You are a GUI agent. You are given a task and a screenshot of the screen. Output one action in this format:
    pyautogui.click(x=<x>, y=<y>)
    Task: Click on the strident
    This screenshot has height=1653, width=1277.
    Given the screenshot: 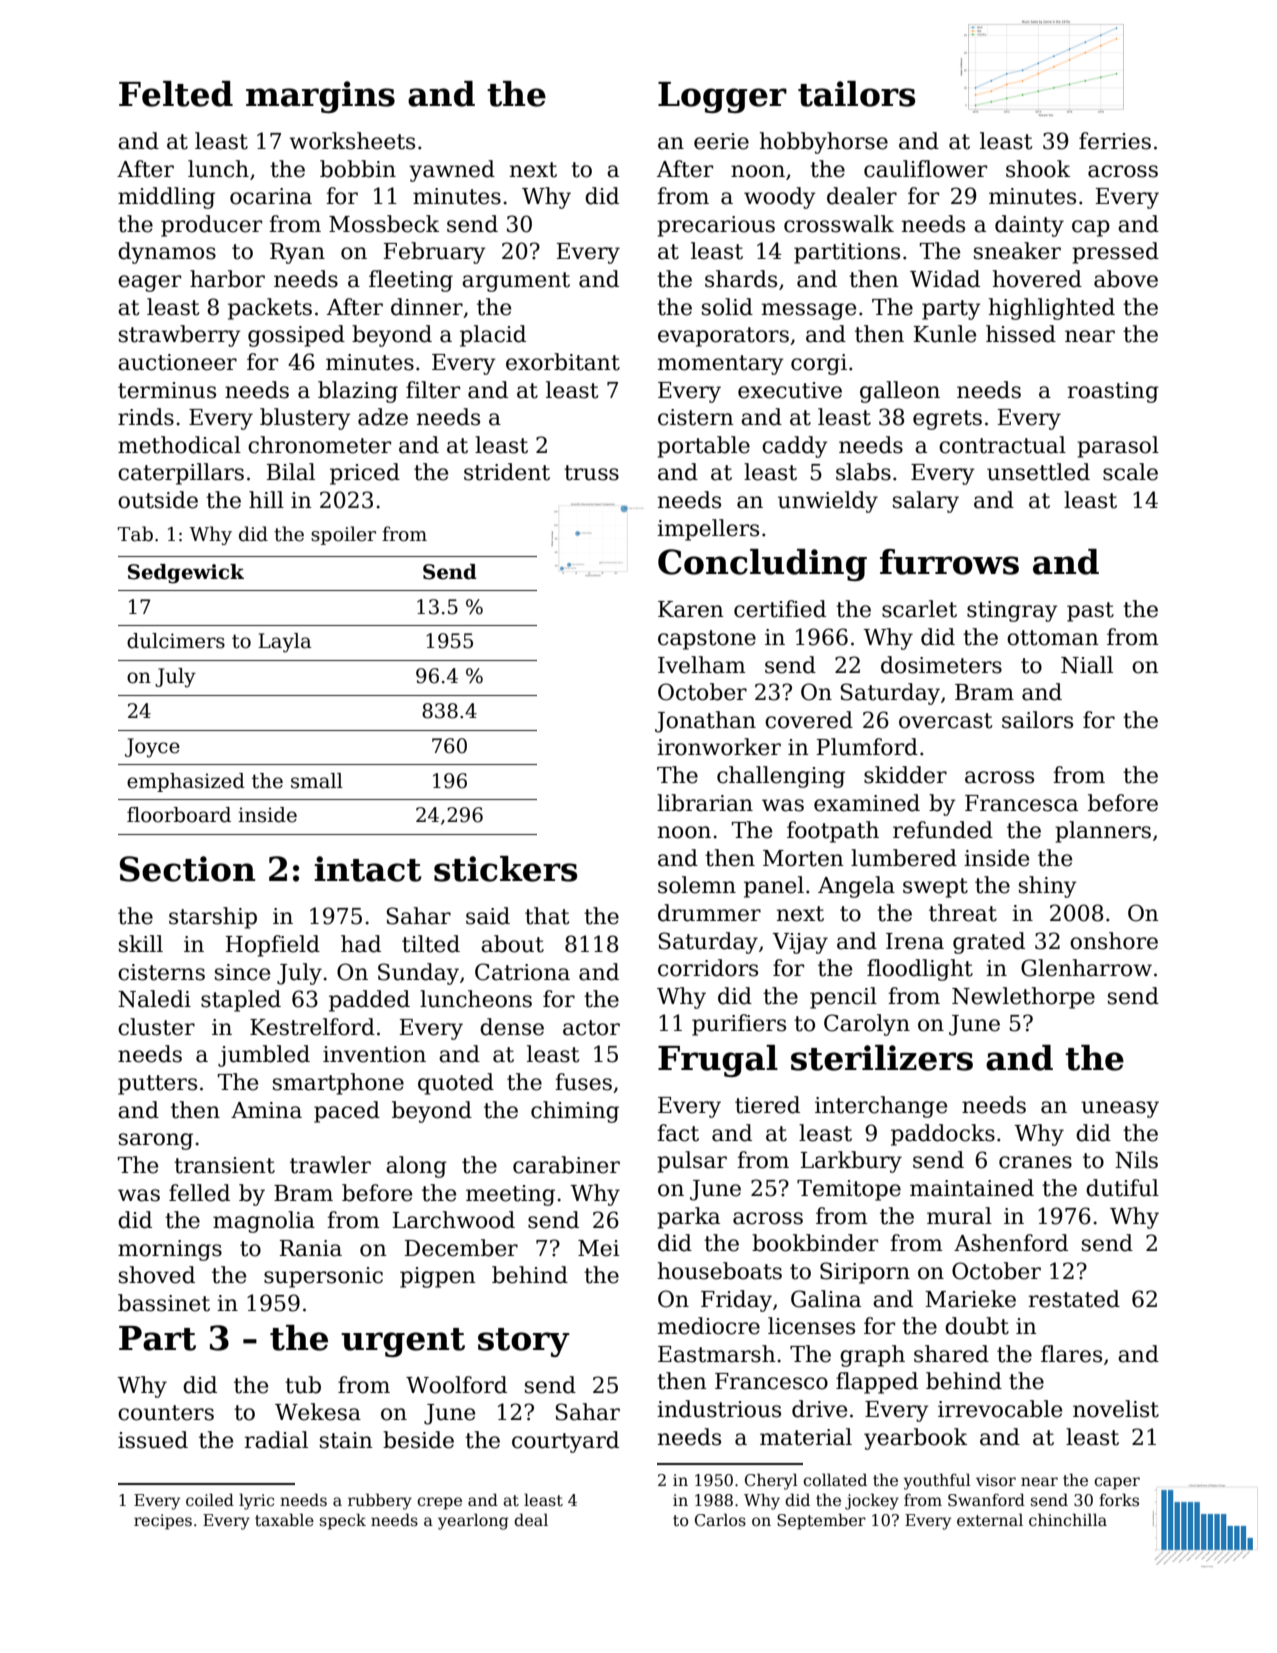 What is the action you would take?
    pyautogui.click(x=507, y=472)
